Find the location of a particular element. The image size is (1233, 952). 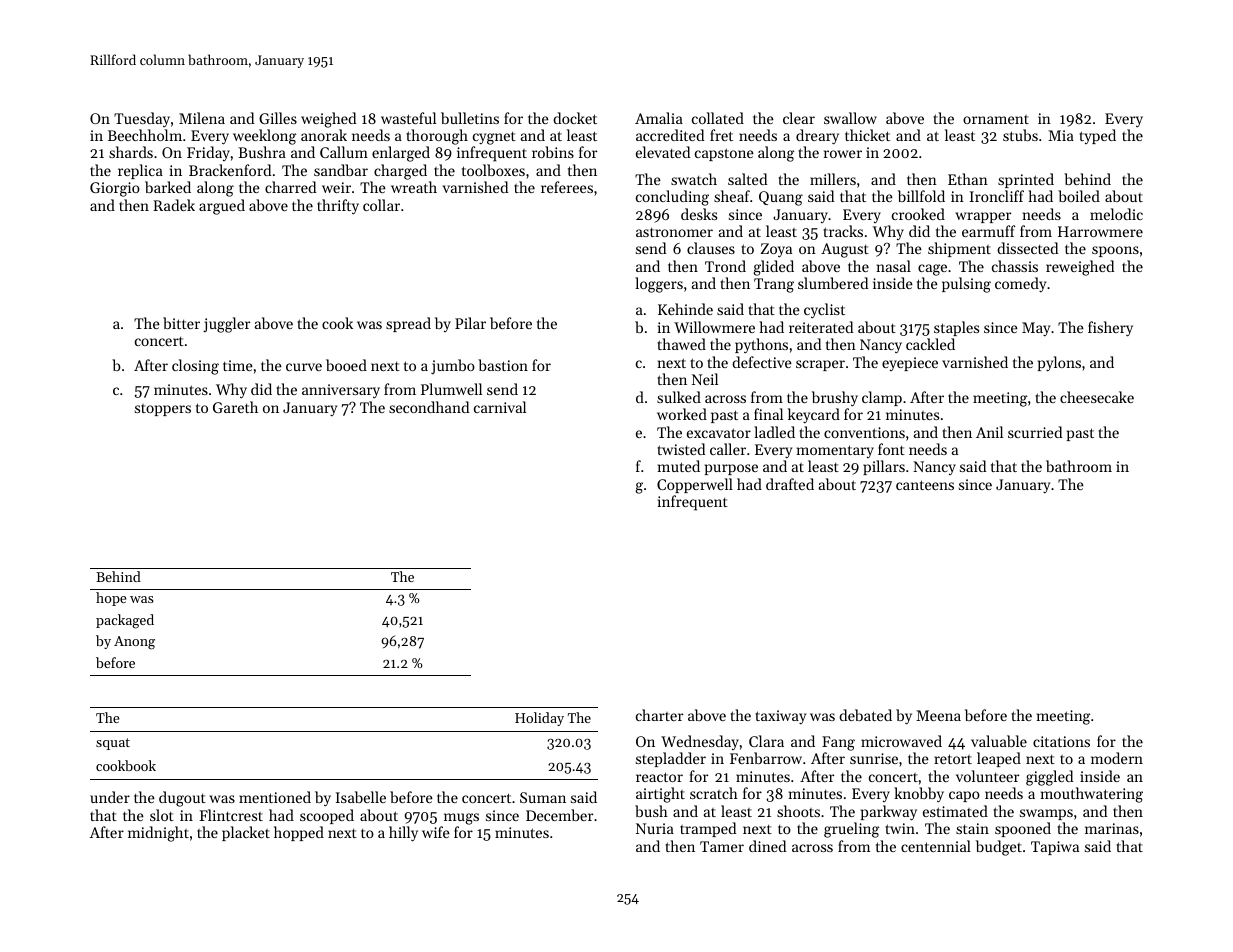

boiled is located at coordinates (1079, 196).
